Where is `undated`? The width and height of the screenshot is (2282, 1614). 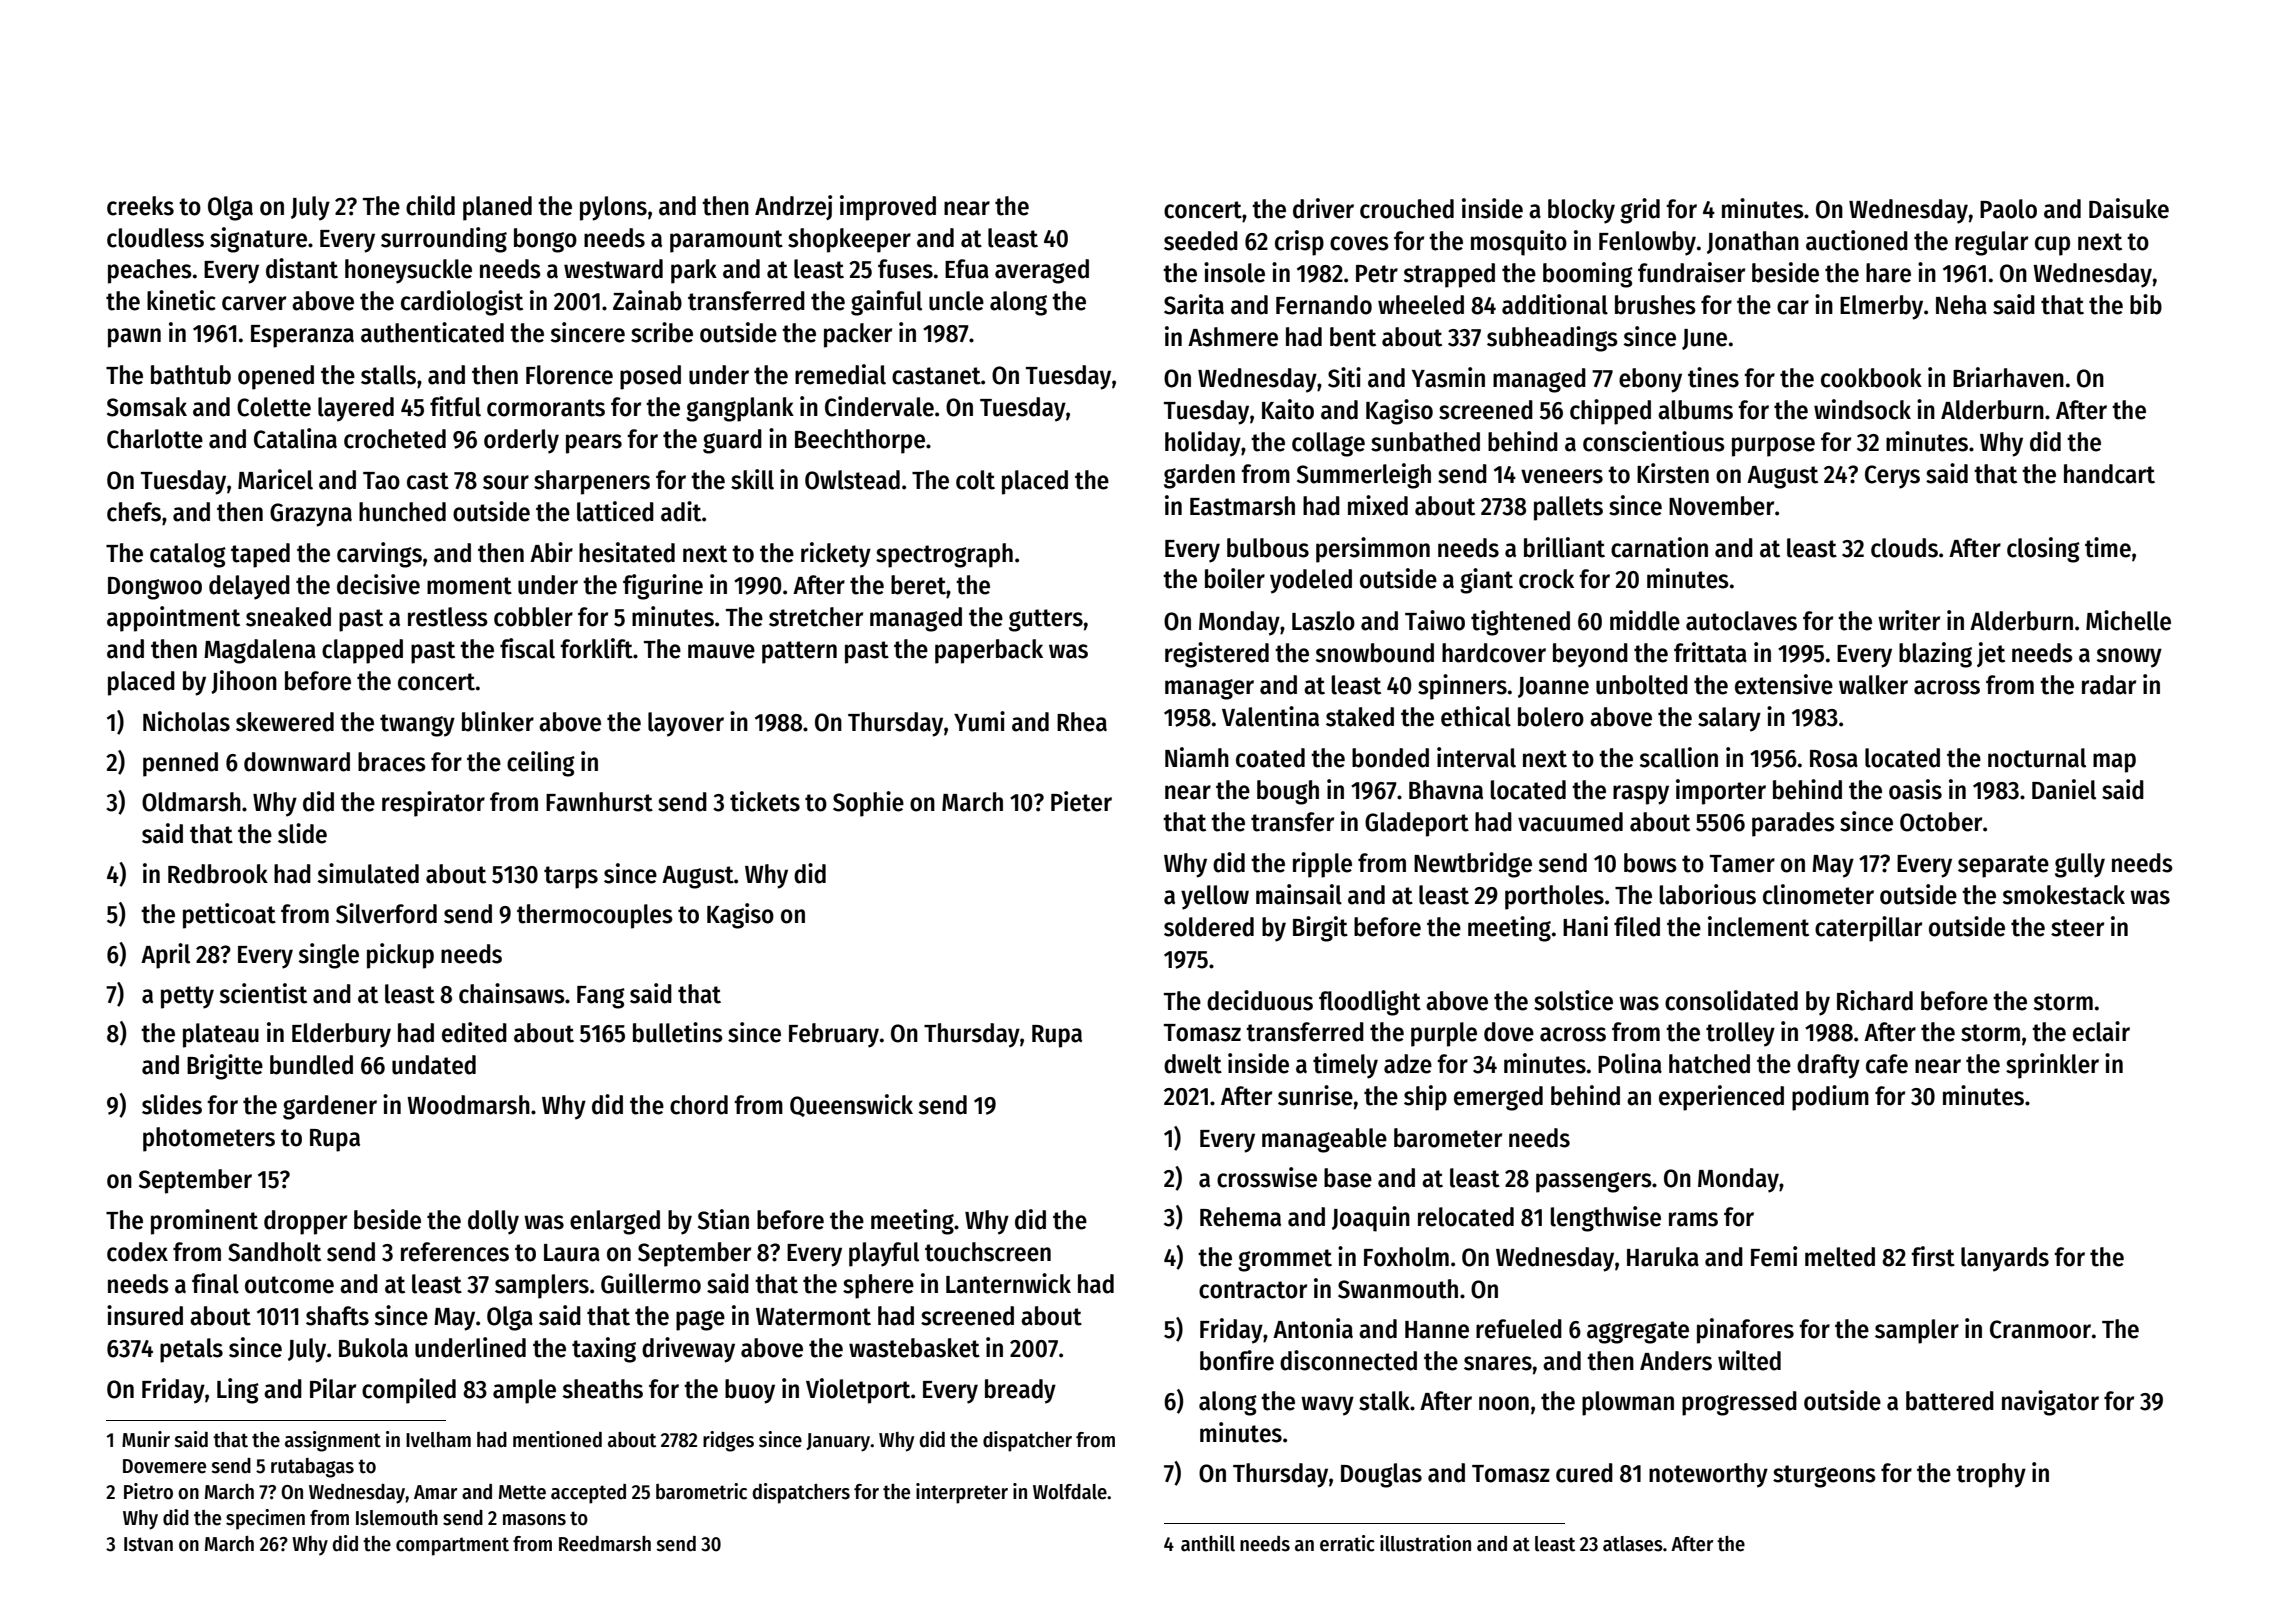 undated is located at coordinates (434, 1065).
